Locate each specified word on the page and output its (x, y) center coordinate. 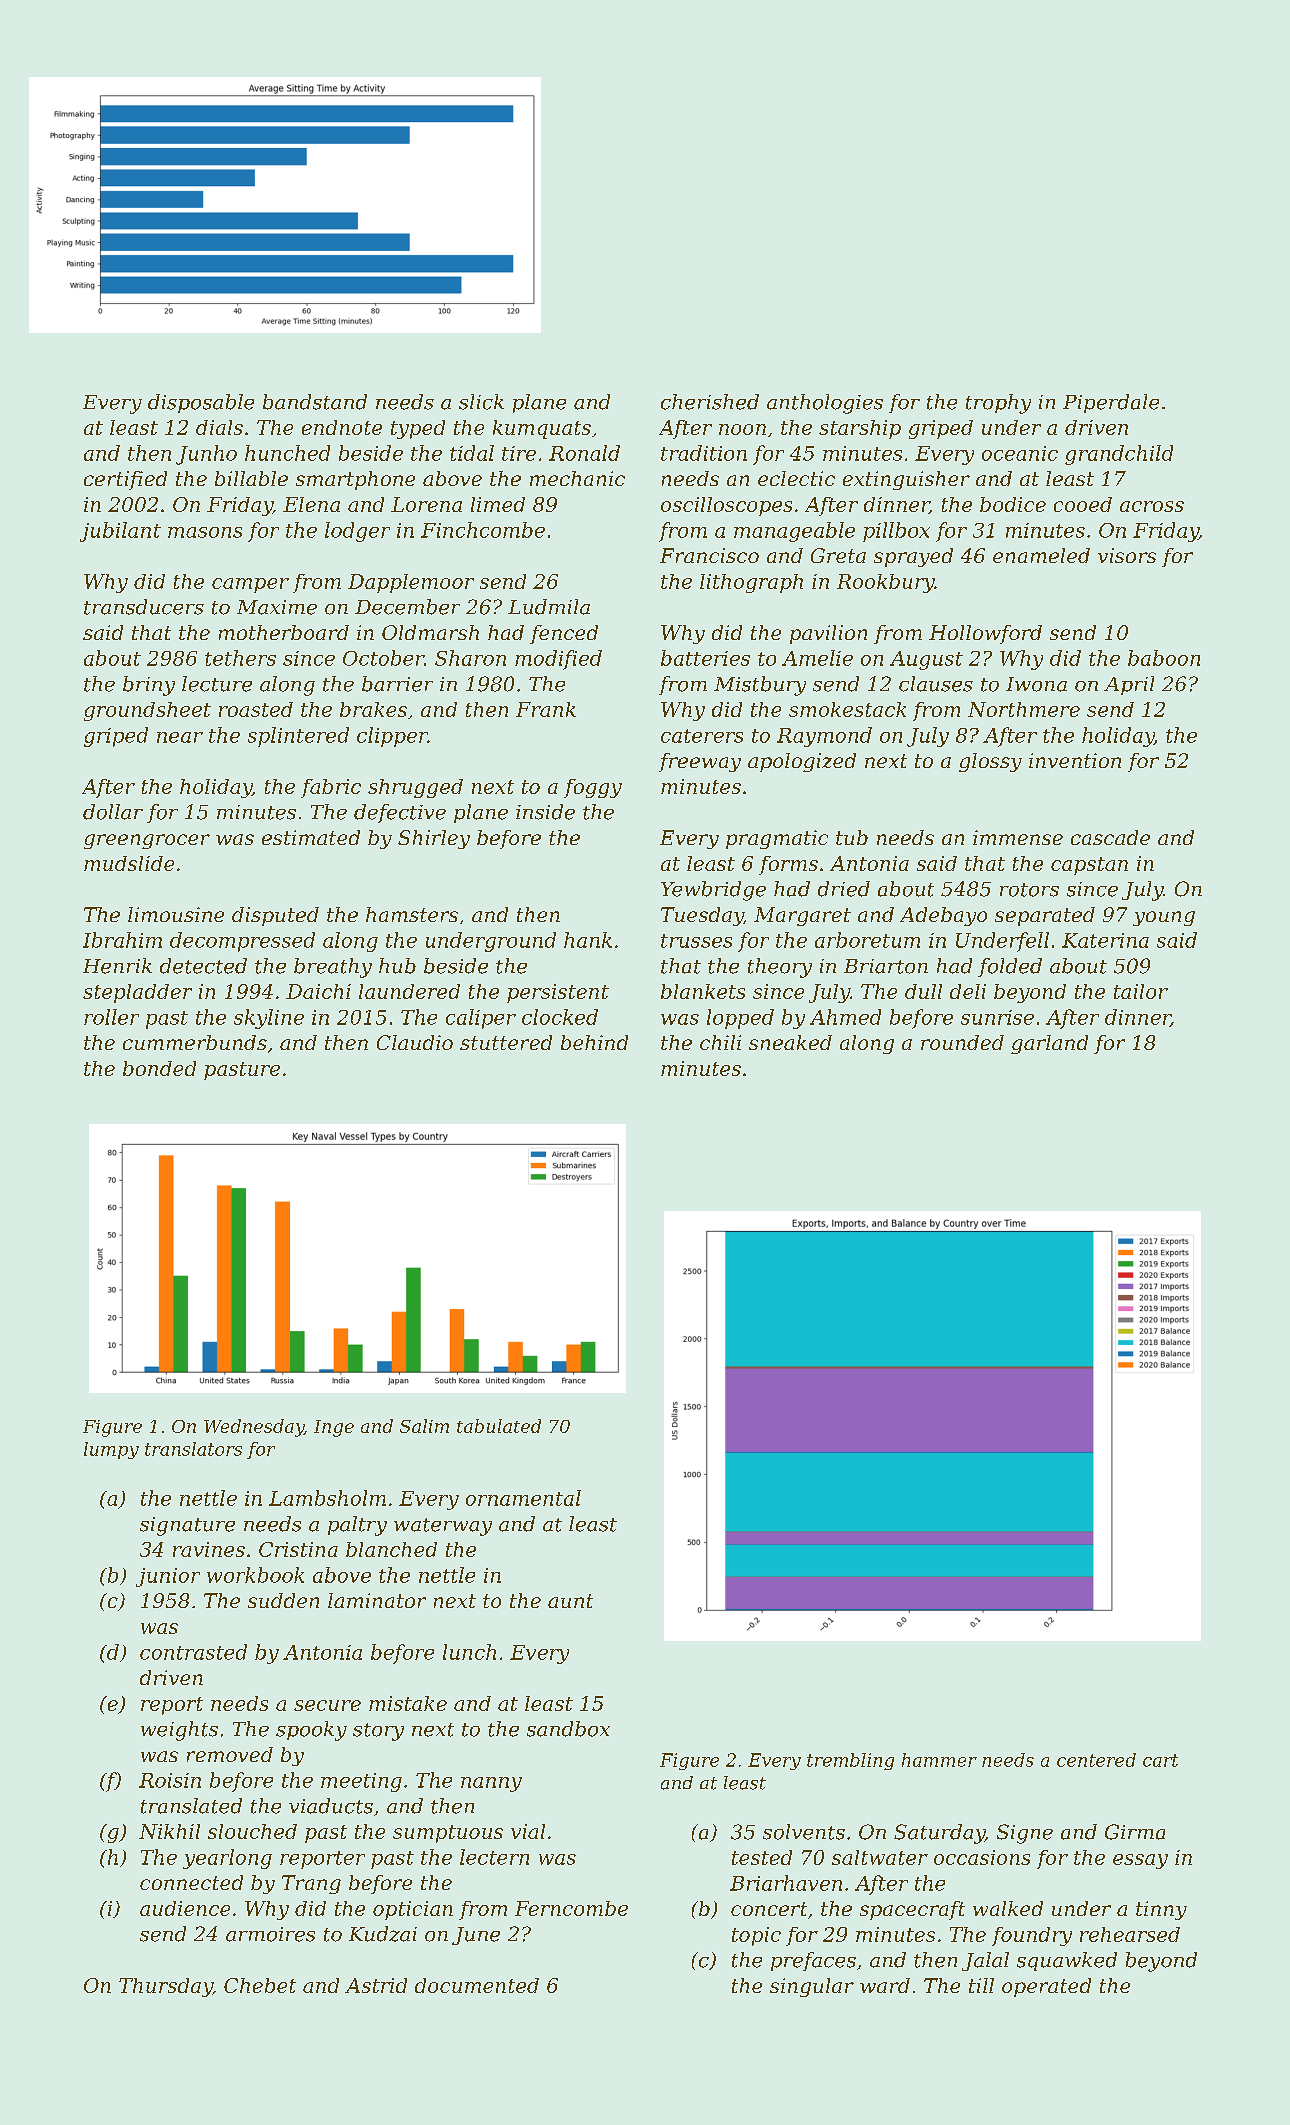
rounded (962, 1042)
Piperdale (1111, 403)
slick (481, 402)
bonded (159, 1068)
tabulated (499, 1426)
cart (1160, 1760)
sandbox (568, 1729)
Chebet (260, 1985)
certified (125, 480)
